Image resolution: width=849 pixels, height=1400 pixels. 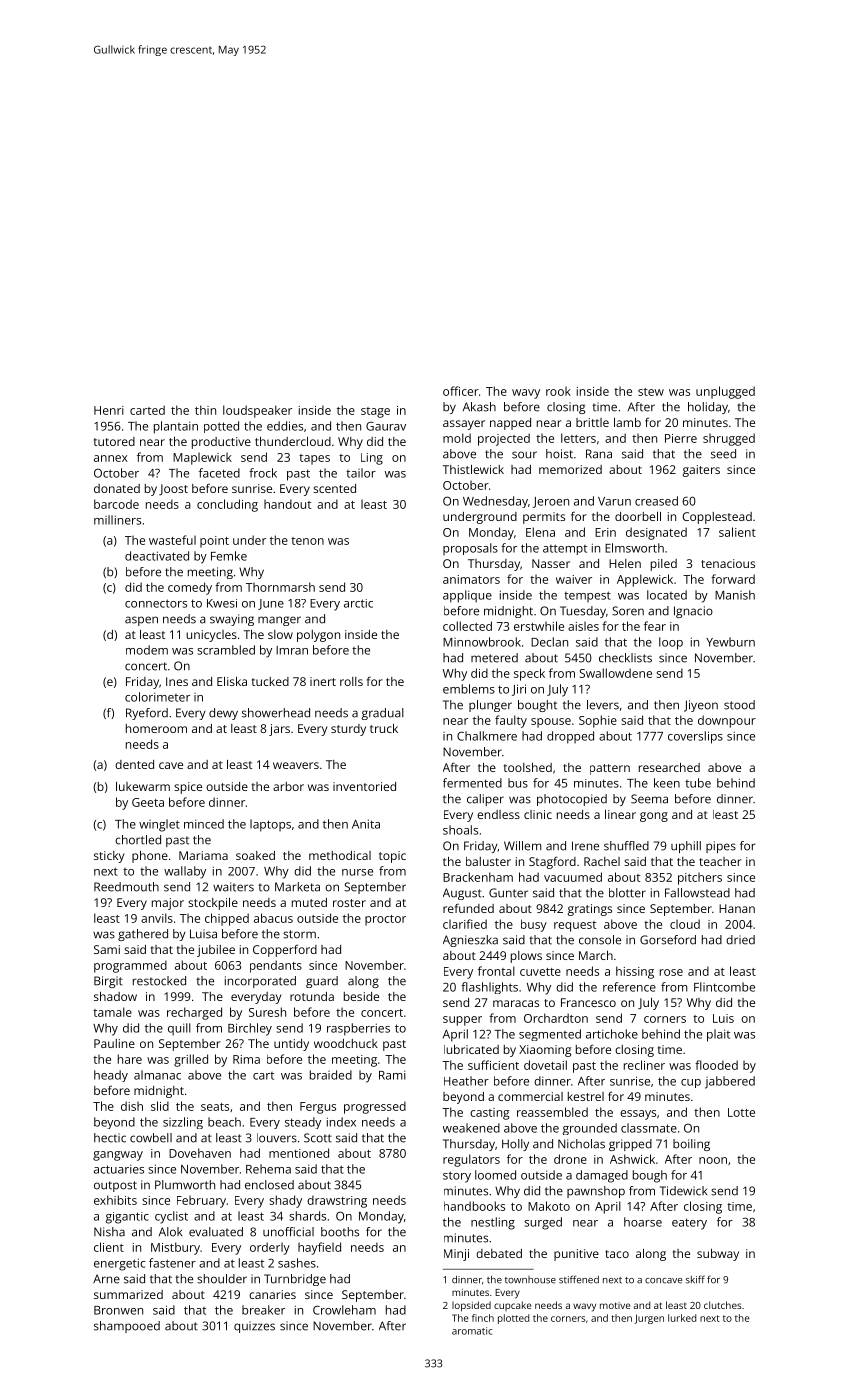 What do you see at coordinates (627, 422) in the screenshot?
I see `lamb` at bounding box center [627, 422].
